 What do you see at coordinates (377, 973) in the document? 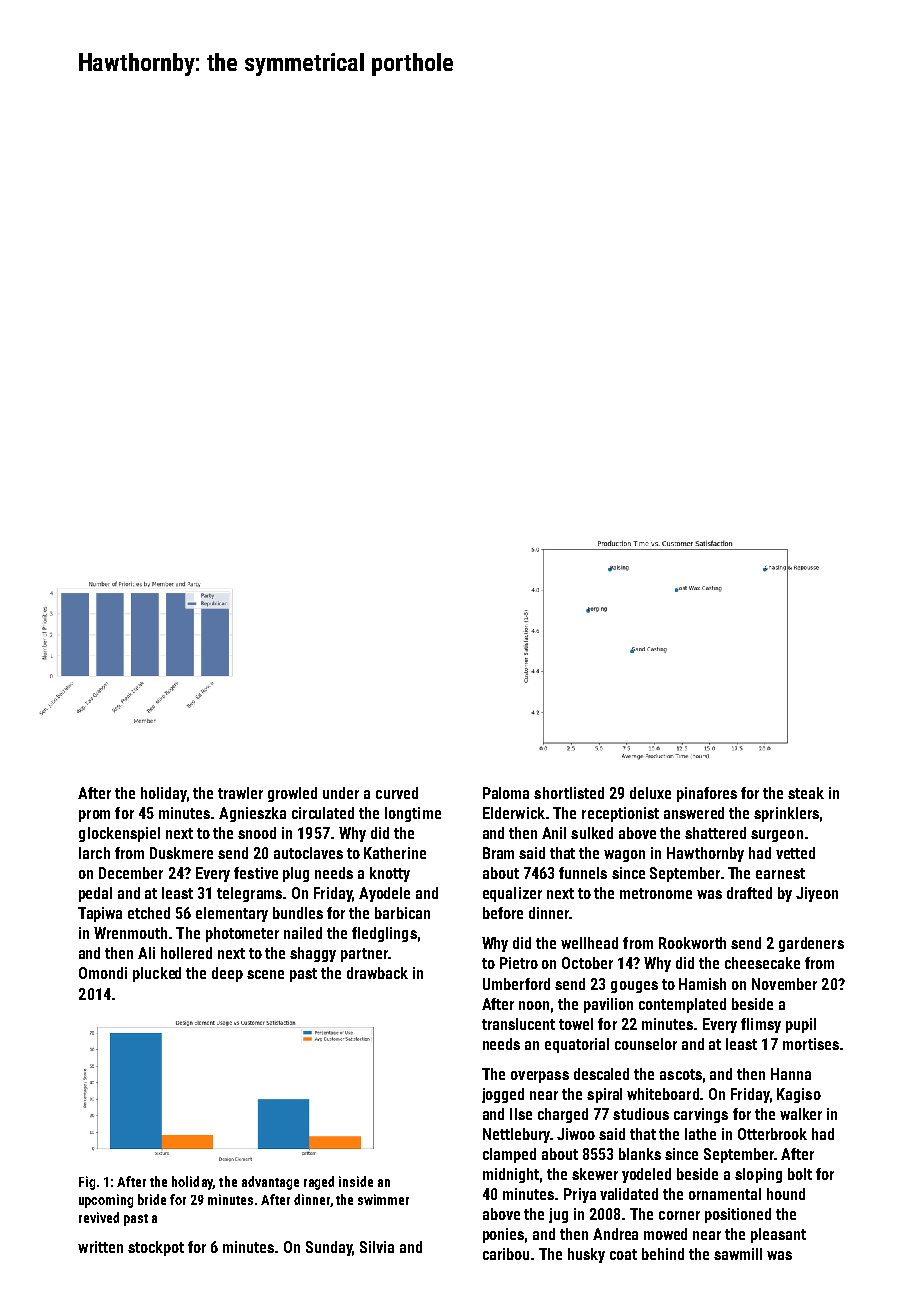
I see `drawback` at bounding box center [377, 973].
